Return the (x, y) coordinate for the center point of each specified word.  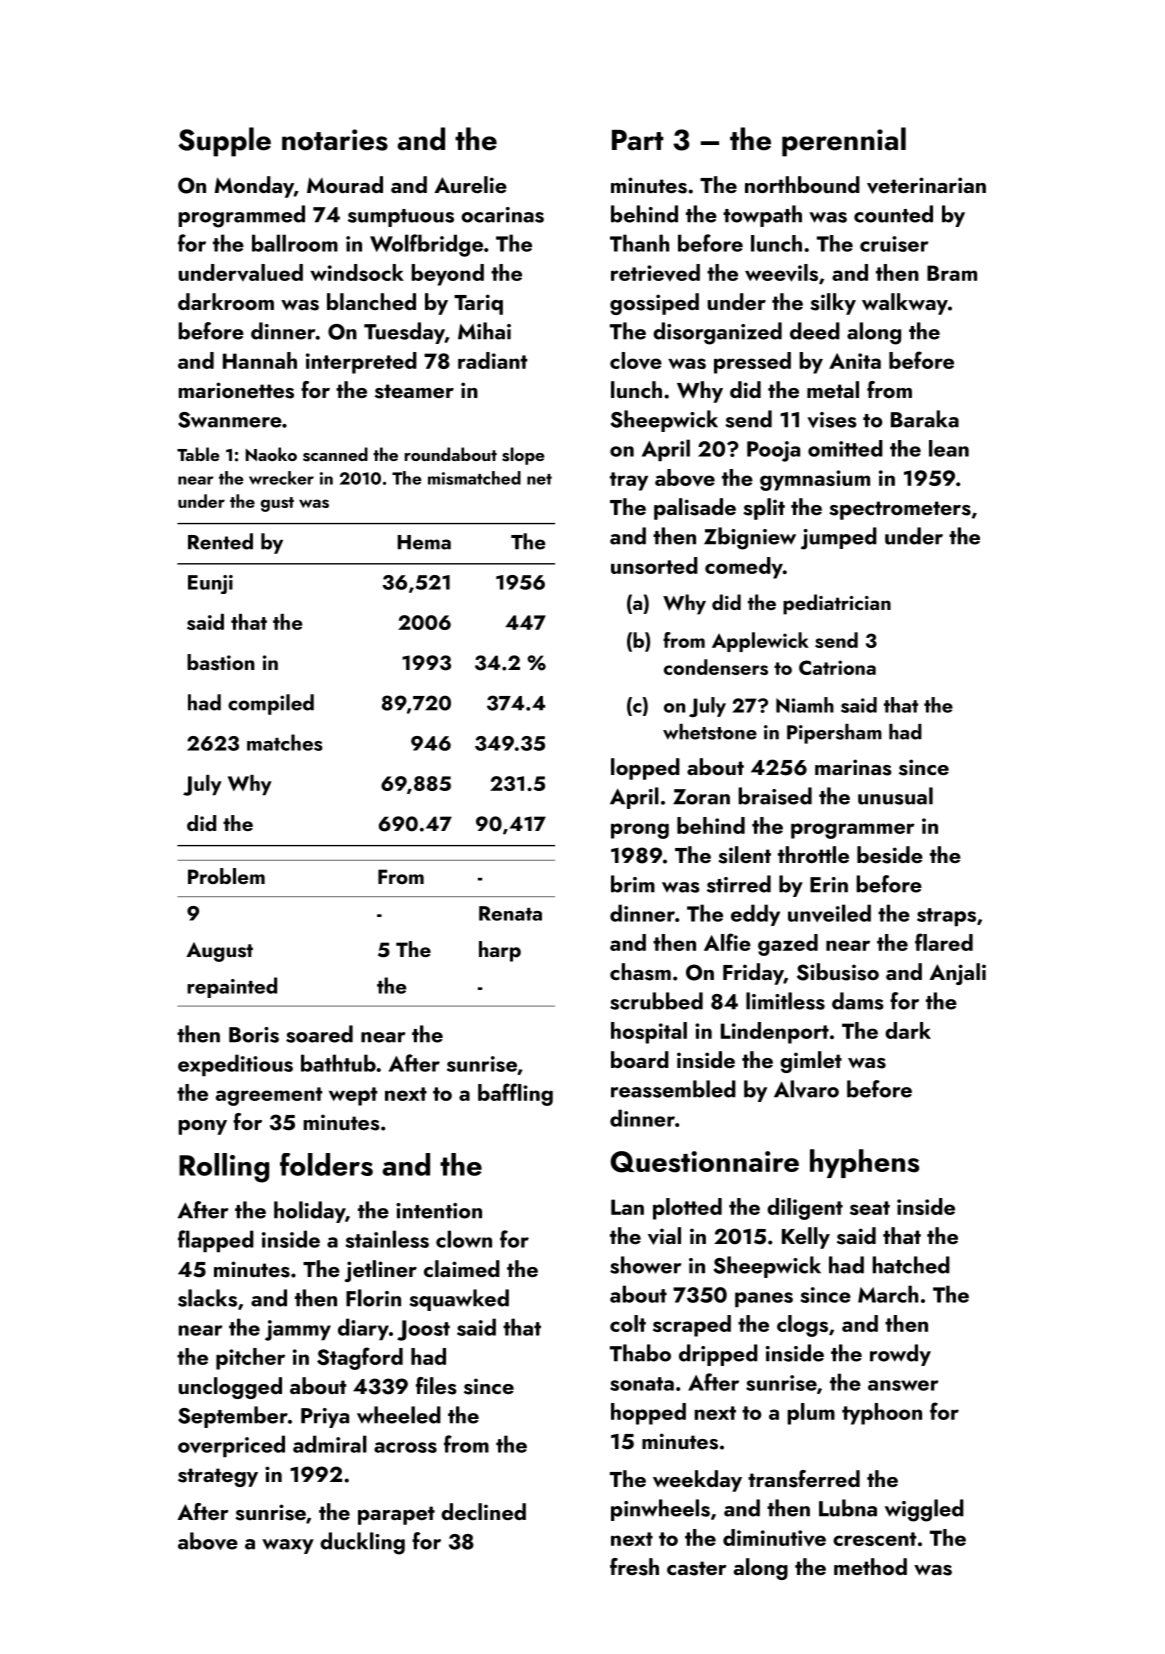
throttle (813, 854)
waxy (288, 1546)
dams (858, 1001)
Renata (510, 913)
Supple (224, 142)
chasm (640, 972)
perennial (844, 142)
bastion (221, 662)
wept (353, 1096)
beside (890, 855)
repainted (232, 987)
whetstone (710, 732)
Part (638, 140)
